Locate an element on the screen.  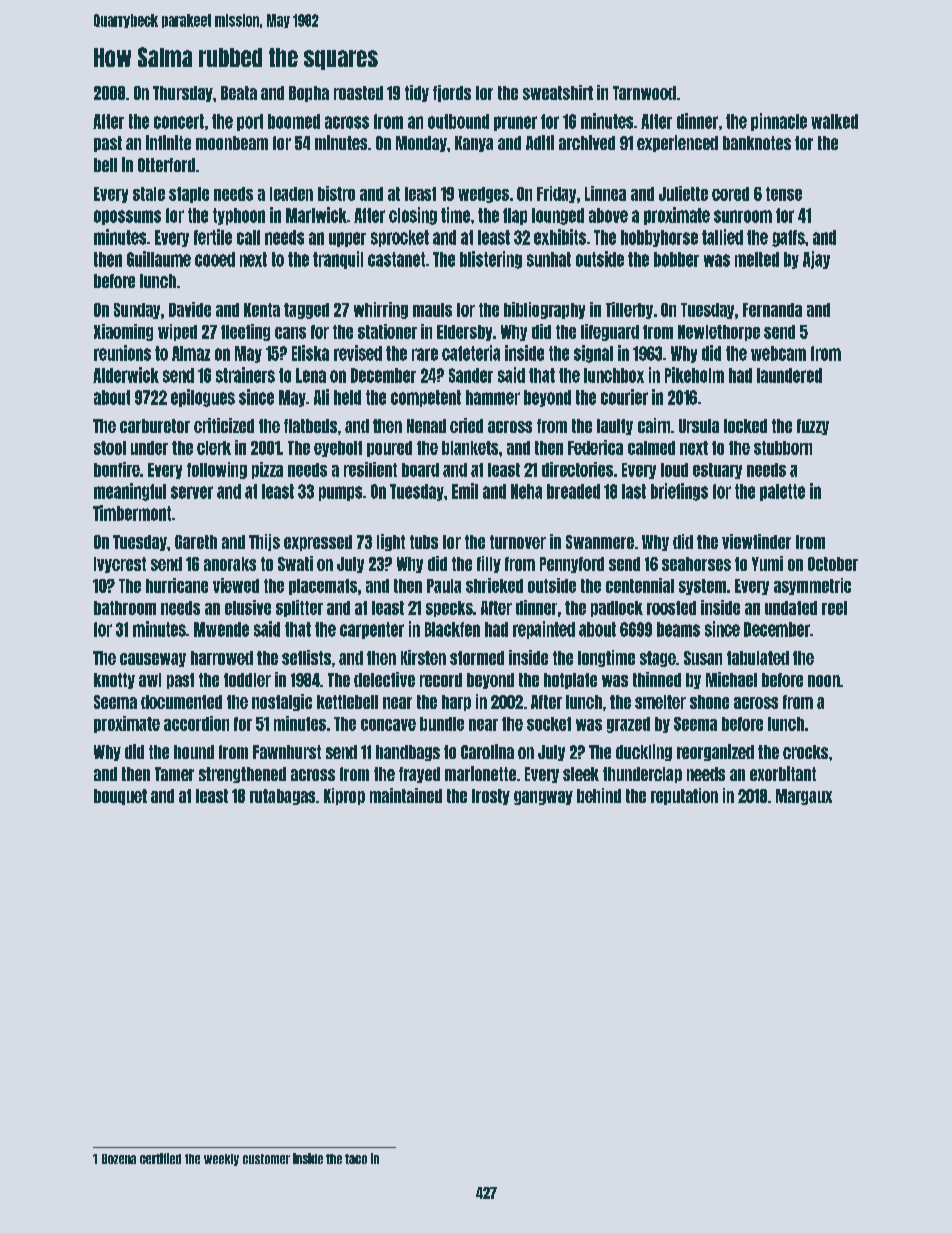
customer is located at coordinates (266, 1159).
